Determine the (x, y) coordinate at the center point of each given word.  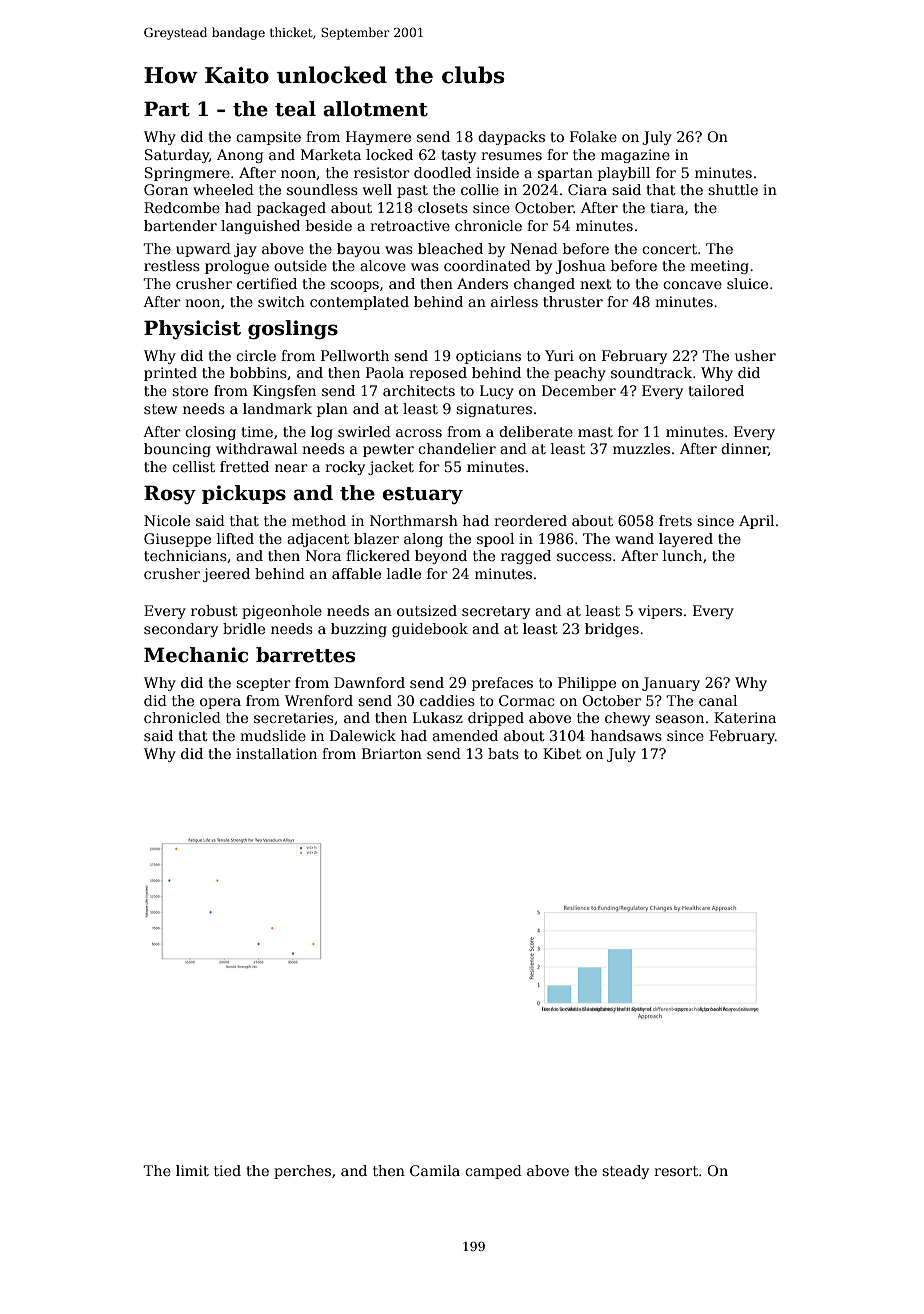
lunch (682, 555)
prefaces (502, 684)
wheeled (223, 189)
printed (170, 374)
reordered (530, 520)
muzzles (641, 448)
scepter (263, 684)
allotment (375, 109)
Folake (593, 136)
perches (302, 1172)
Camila (435, 1170)
